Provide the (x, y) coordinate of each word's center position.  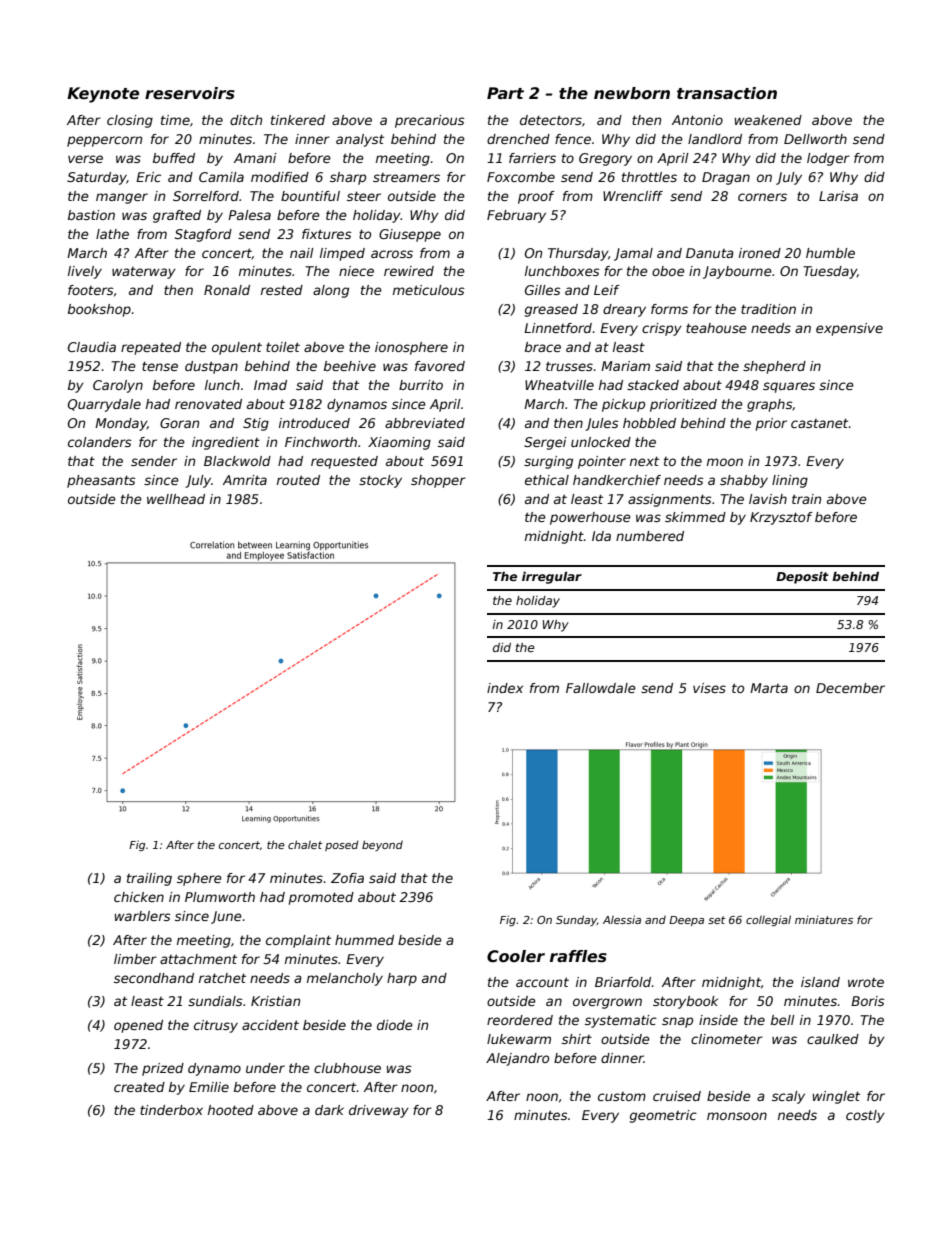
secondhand (154, 978)
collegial (768, 920)
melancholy (345, 979)
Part (505, 93)
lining (790, 481)
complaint (298, 941)
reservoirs (190, 93)
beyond (382, 845)
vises (709, 688)
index (505, 688)
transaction (727, 93)
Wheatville (559, 385)
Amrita (245, 480)
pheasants (101, 481)
